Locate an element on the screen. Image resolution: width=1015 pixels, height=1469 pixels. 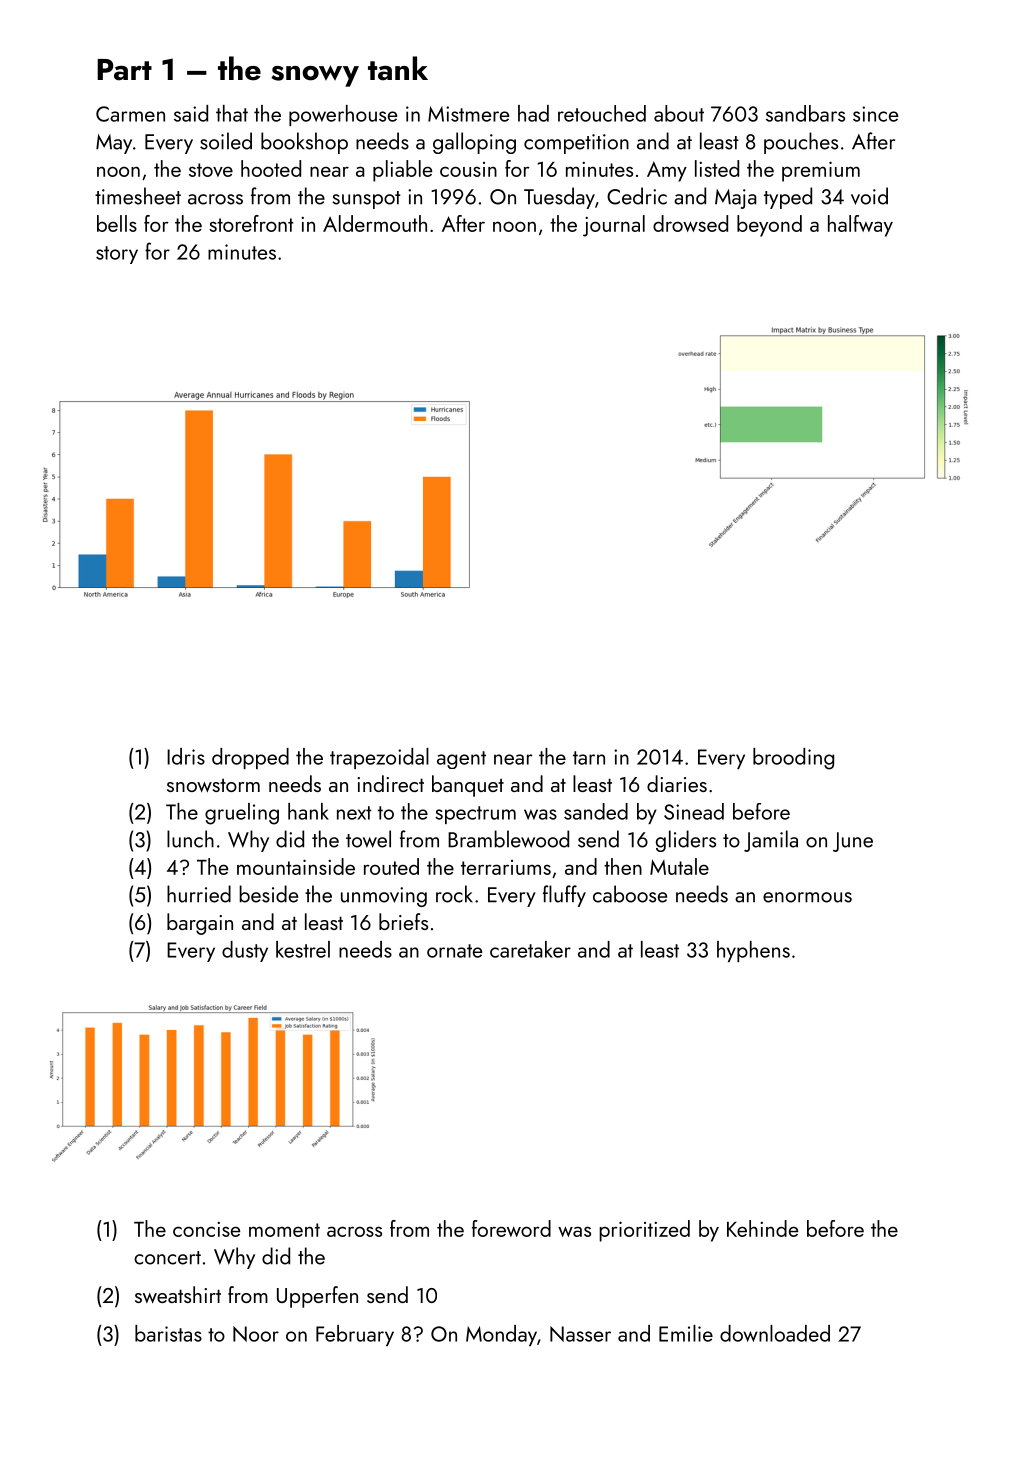
brooding is located at coordinates (793, 759).
